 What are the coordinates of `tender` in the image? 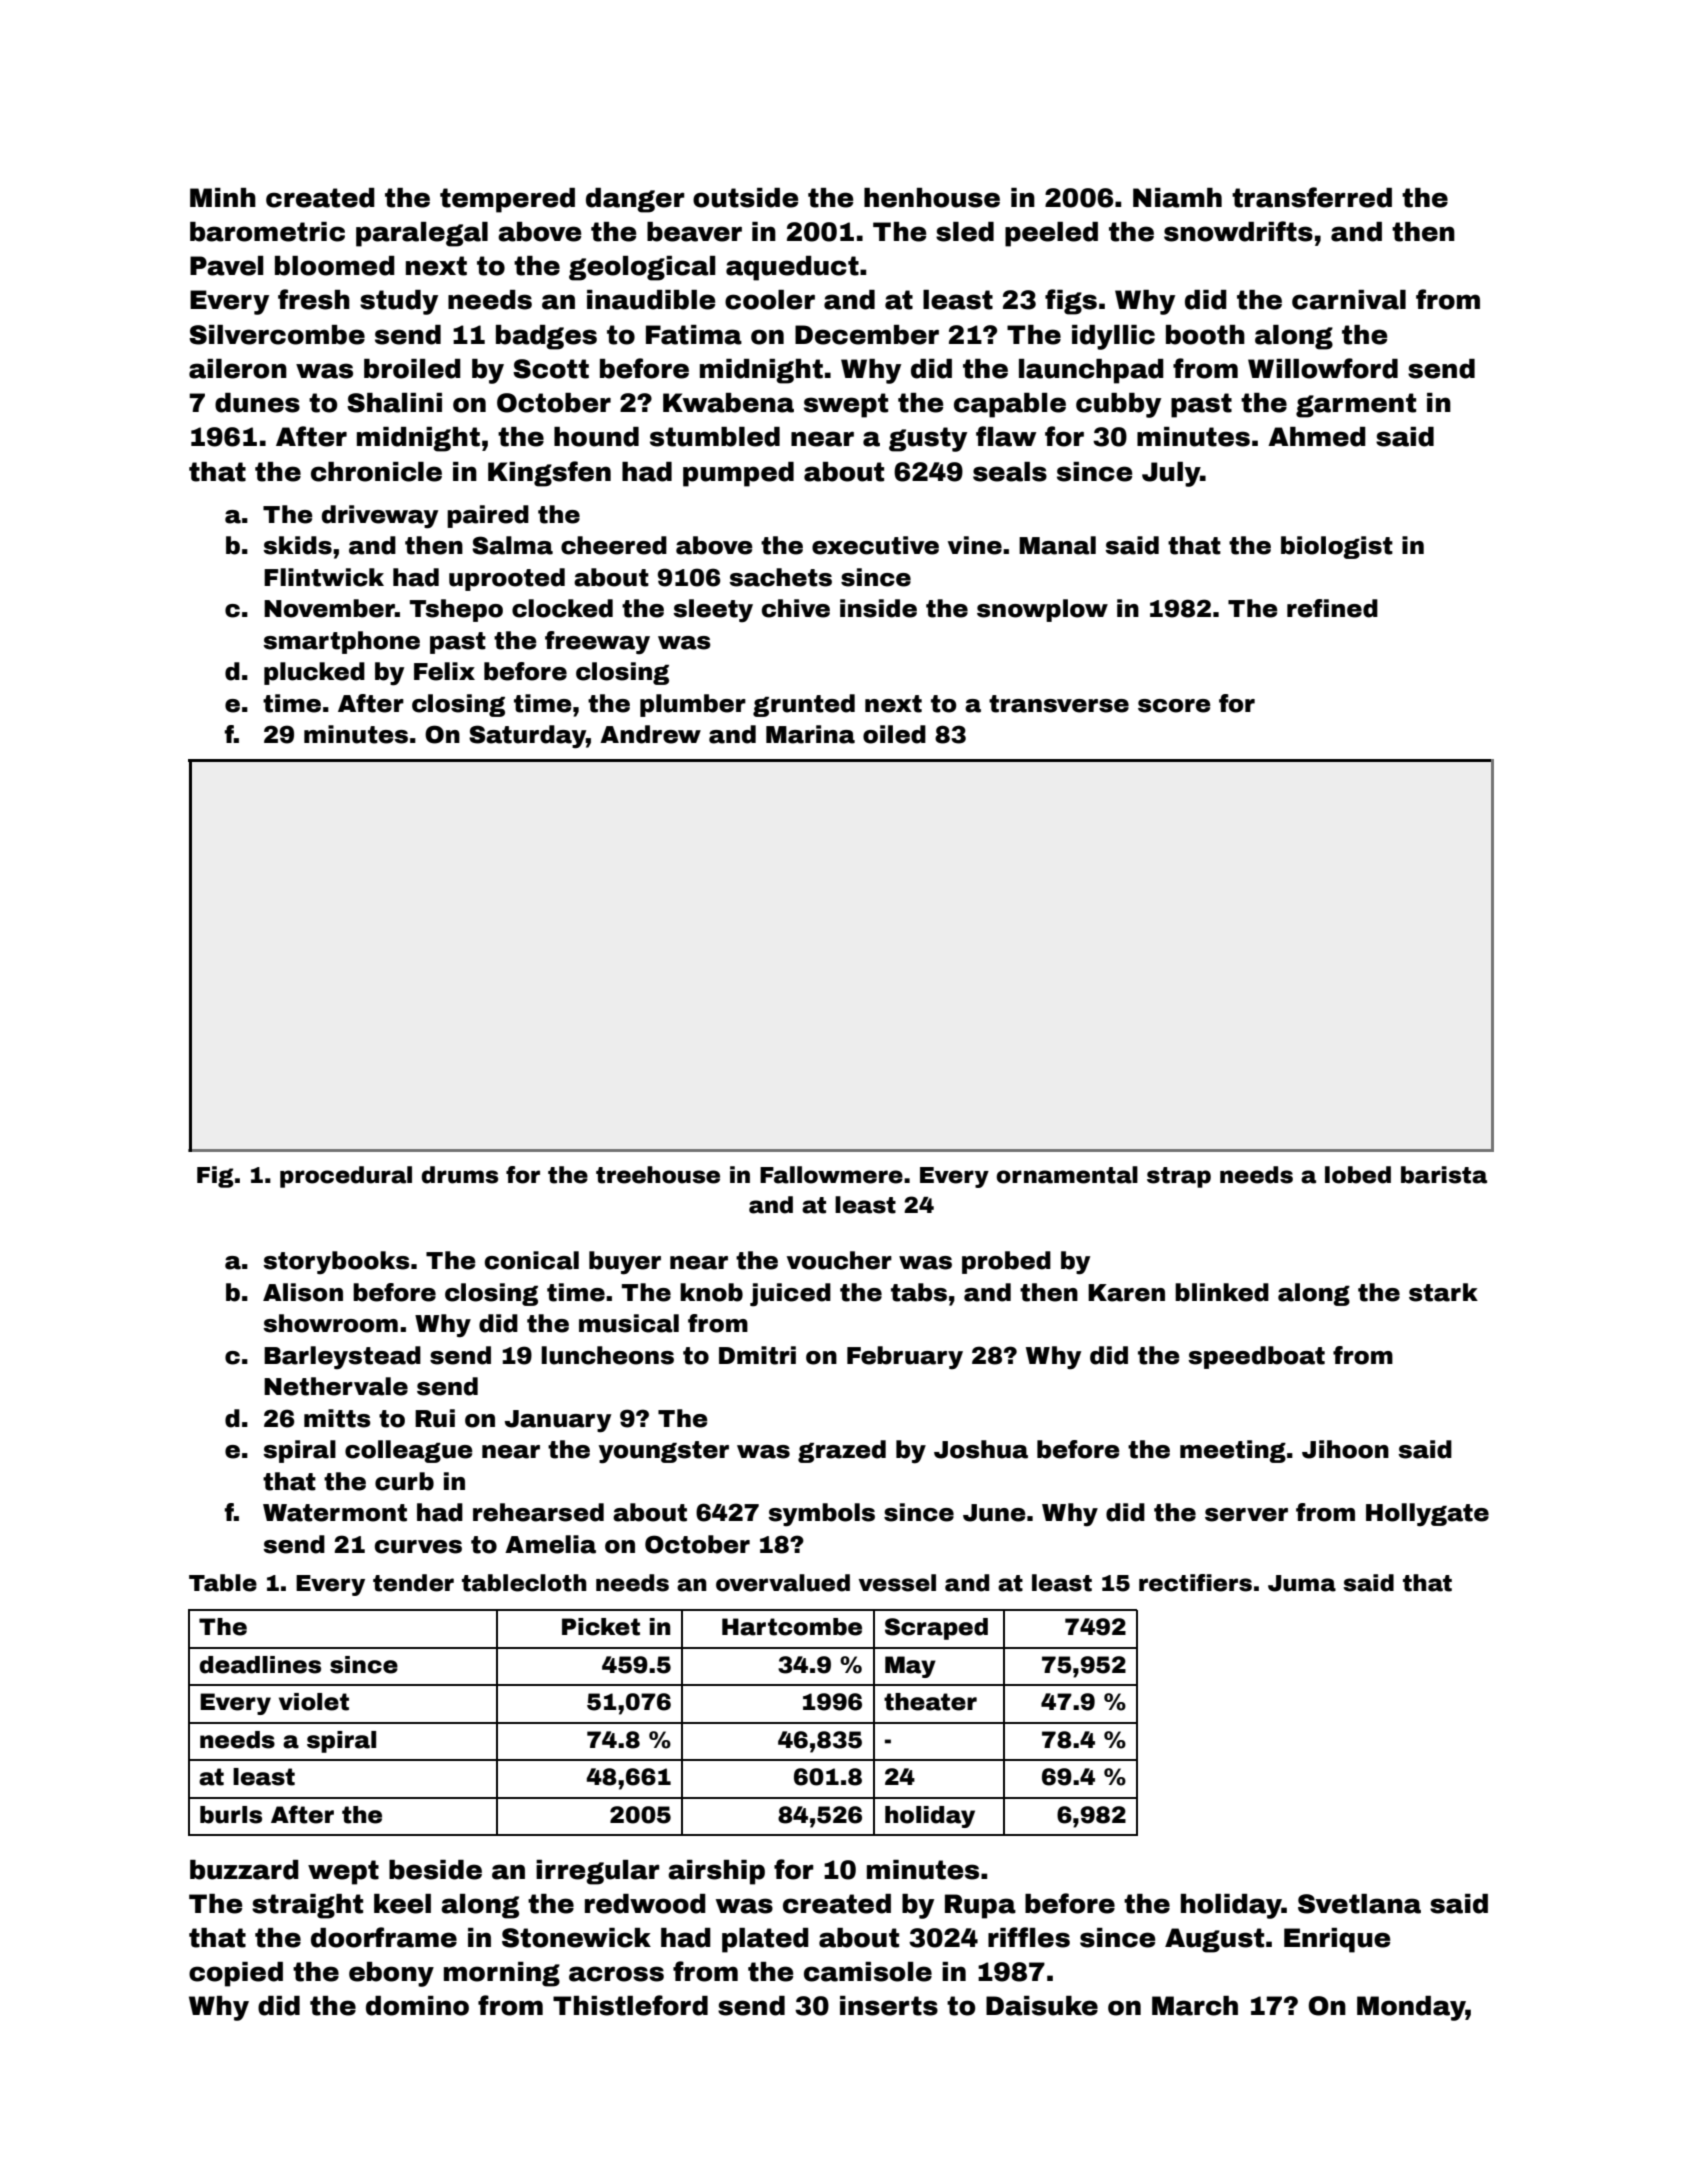 It's located at (413, 1583).
